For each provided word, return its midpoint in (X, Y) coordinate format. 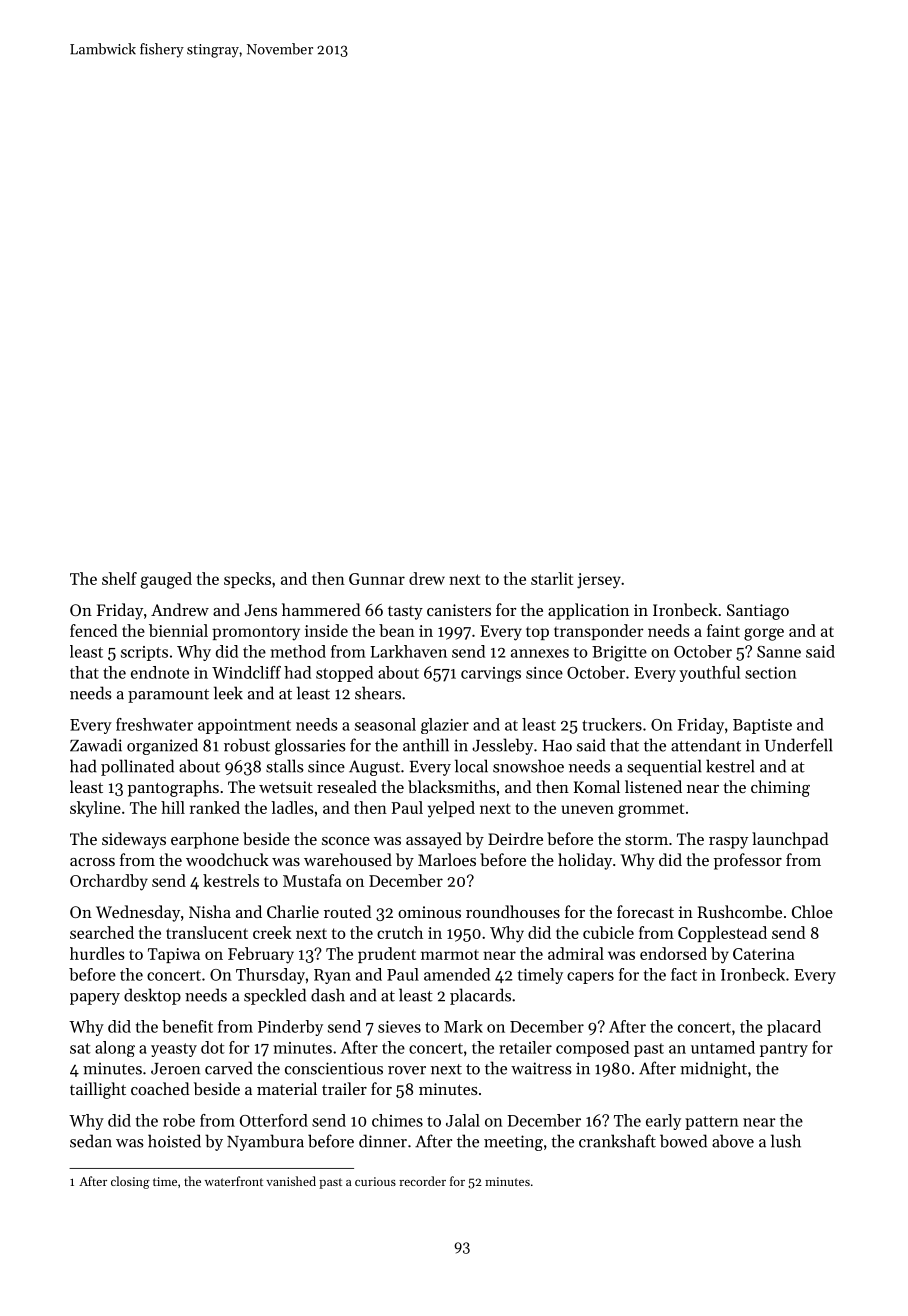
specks (247, 580)
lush (786, 1141)
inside (326, 630)
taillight (98, 1090)
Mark (463, 1026)
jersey (599, 581)
